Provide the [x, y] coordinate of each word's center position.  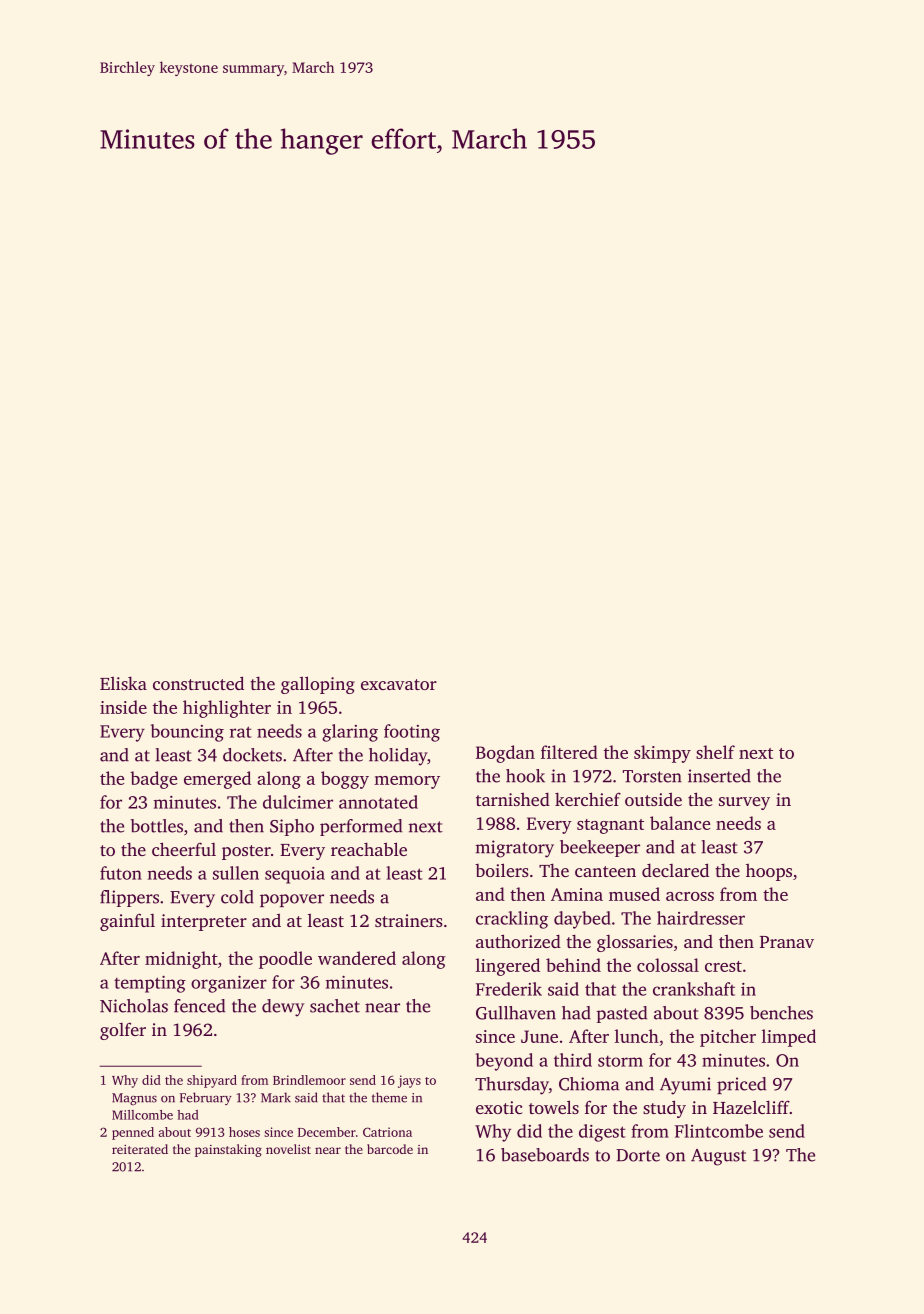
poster [246, 852]
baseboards [545, 1155]
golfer [123, 1031]
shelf [715, 752]
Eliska [123, 683]
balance [680, 823]
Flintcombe [719, 1131]
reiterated [140, 1149]
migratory [515, 849]
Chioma [589, 1084]
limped [789, 1038]
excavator [399, 684]
